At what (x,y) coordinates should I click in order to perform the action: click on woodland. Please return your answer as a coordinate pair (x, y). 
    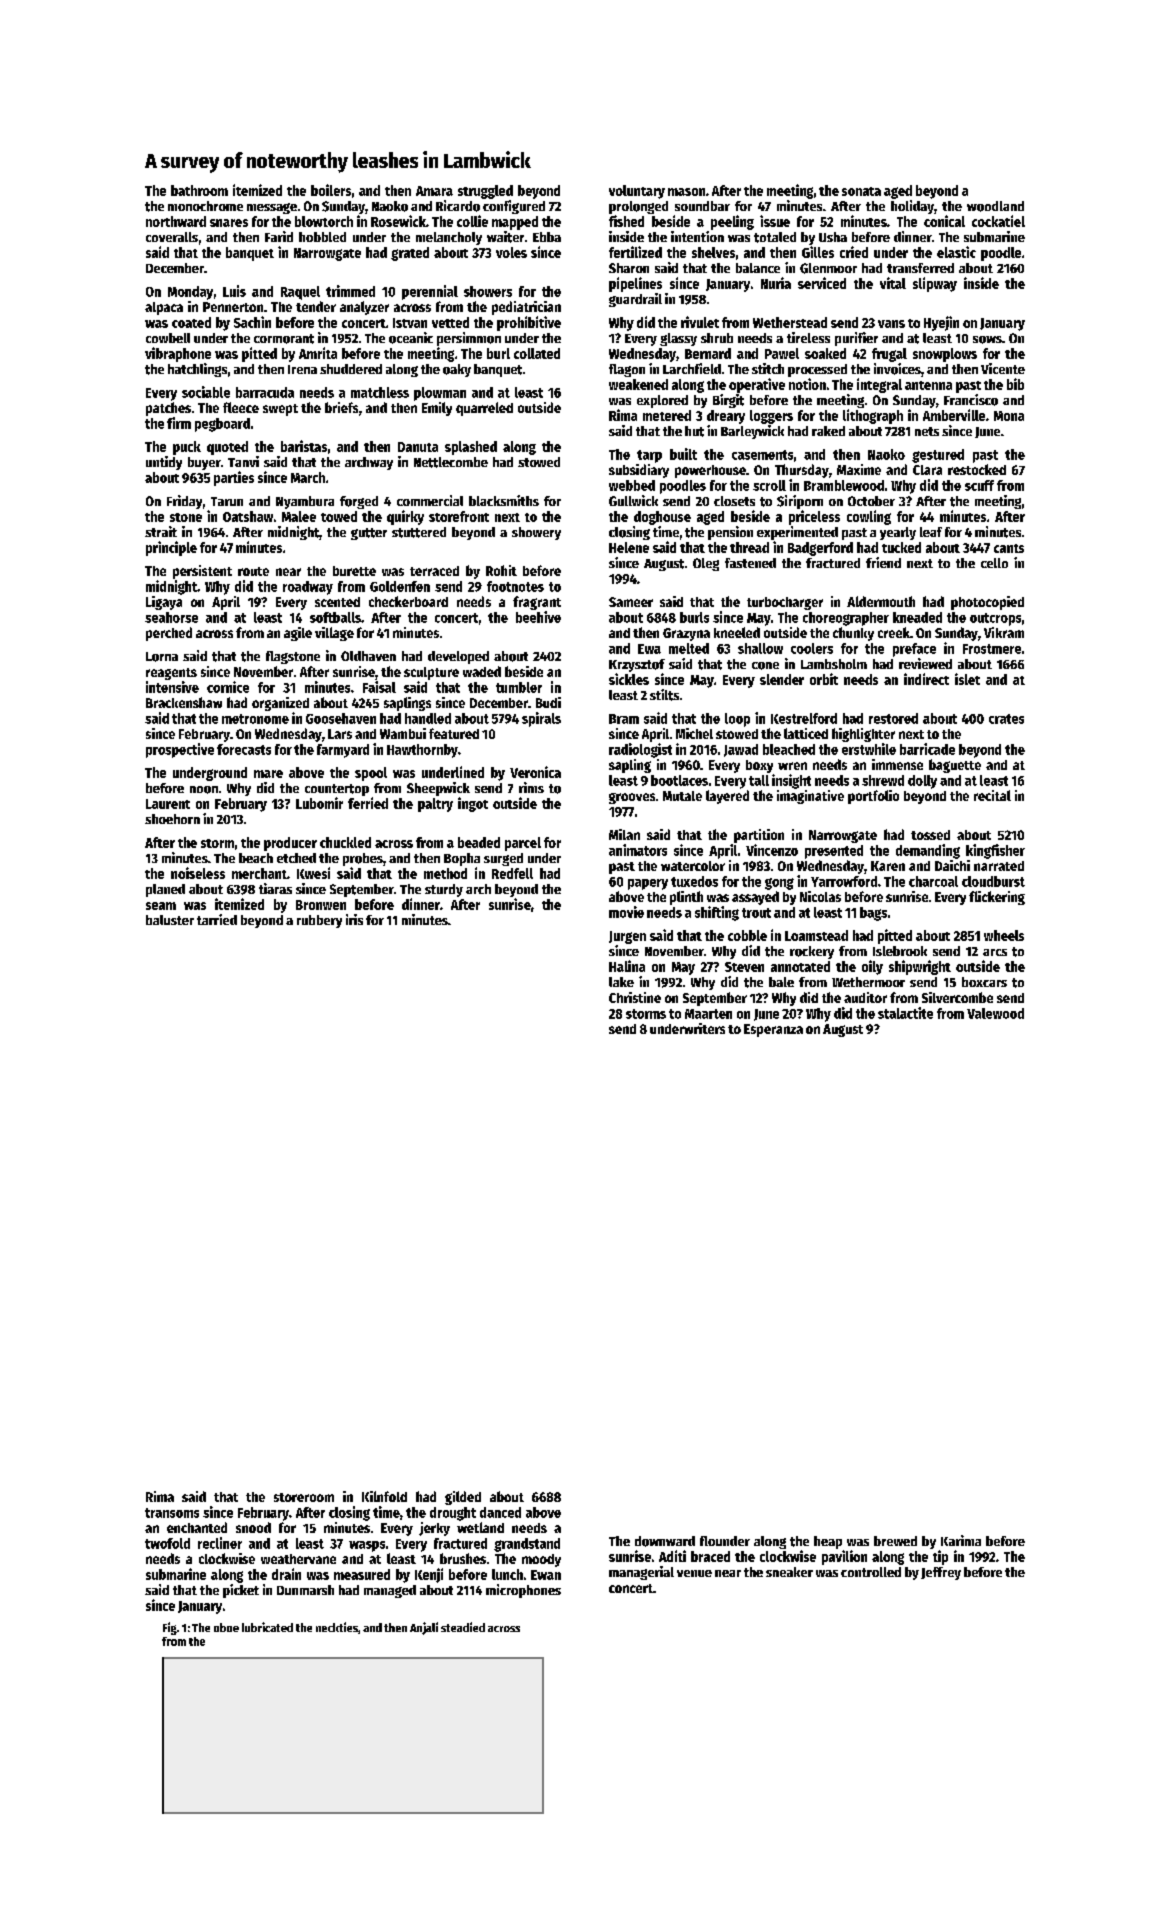
    Looking at the image, I should click on (995, 206).
